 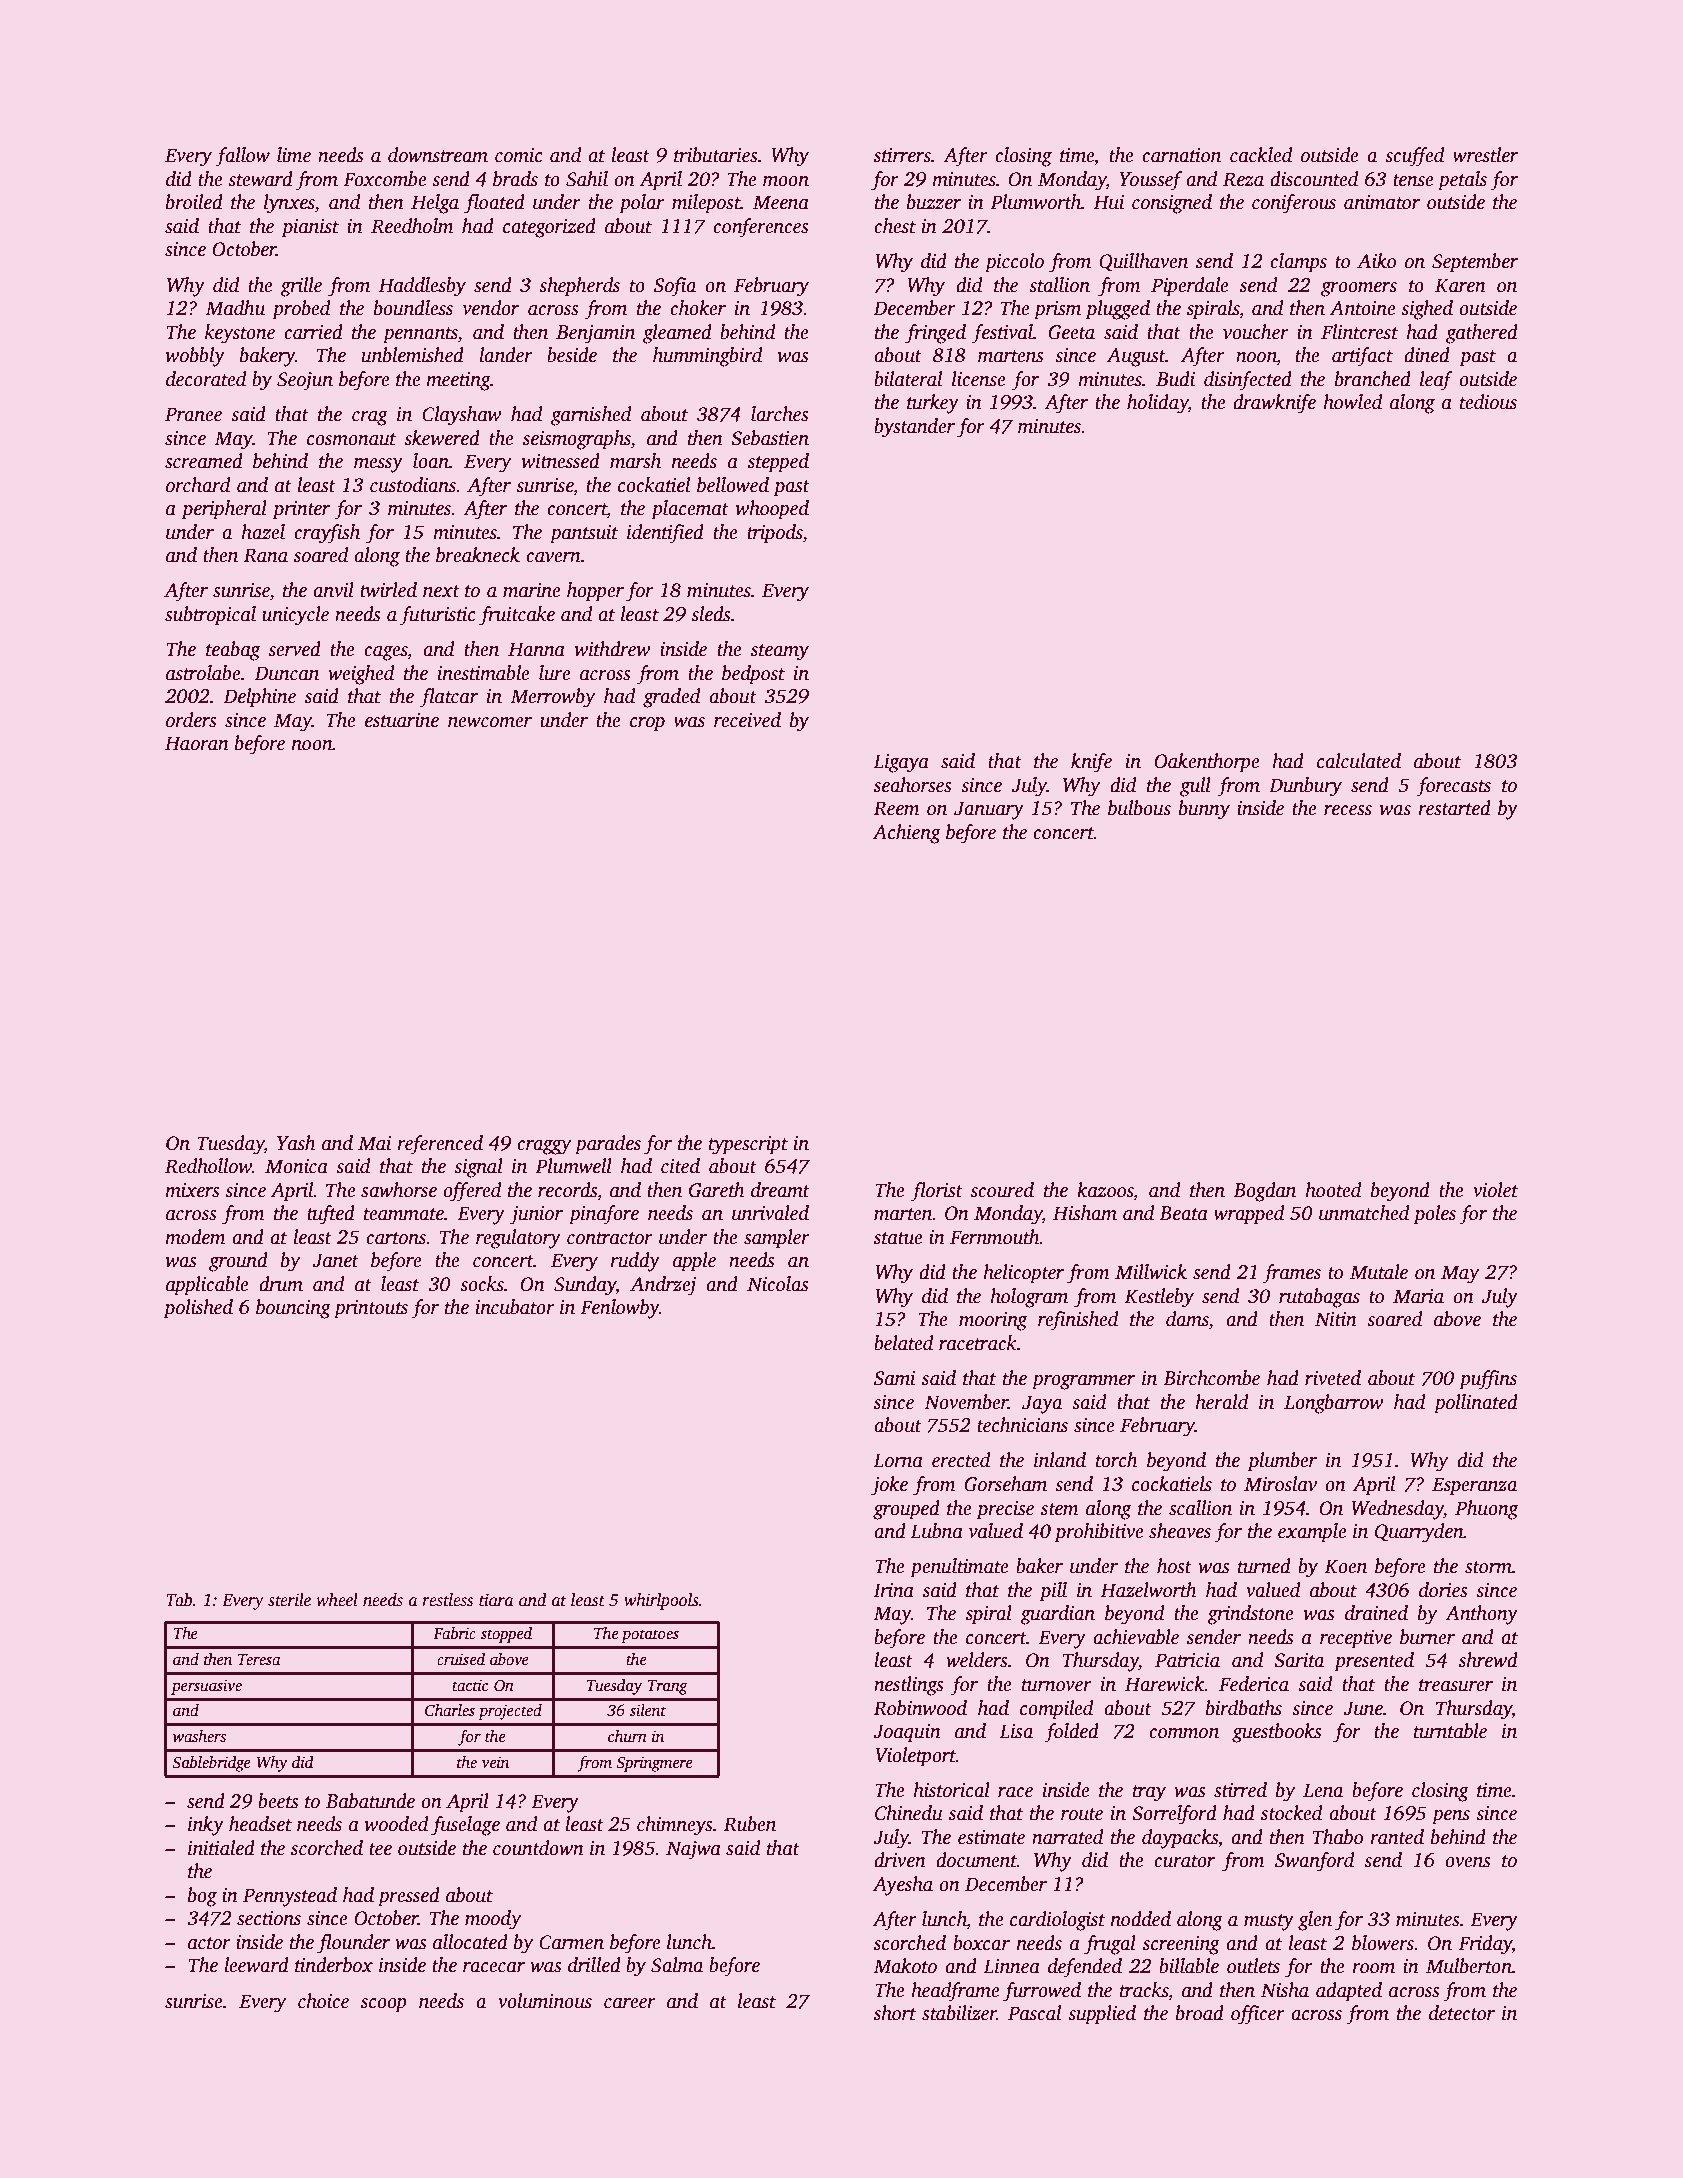 What do you see at coordinates (490, 308) in the screenshot?
I see `vendor` at bounding box center [490, 308].
